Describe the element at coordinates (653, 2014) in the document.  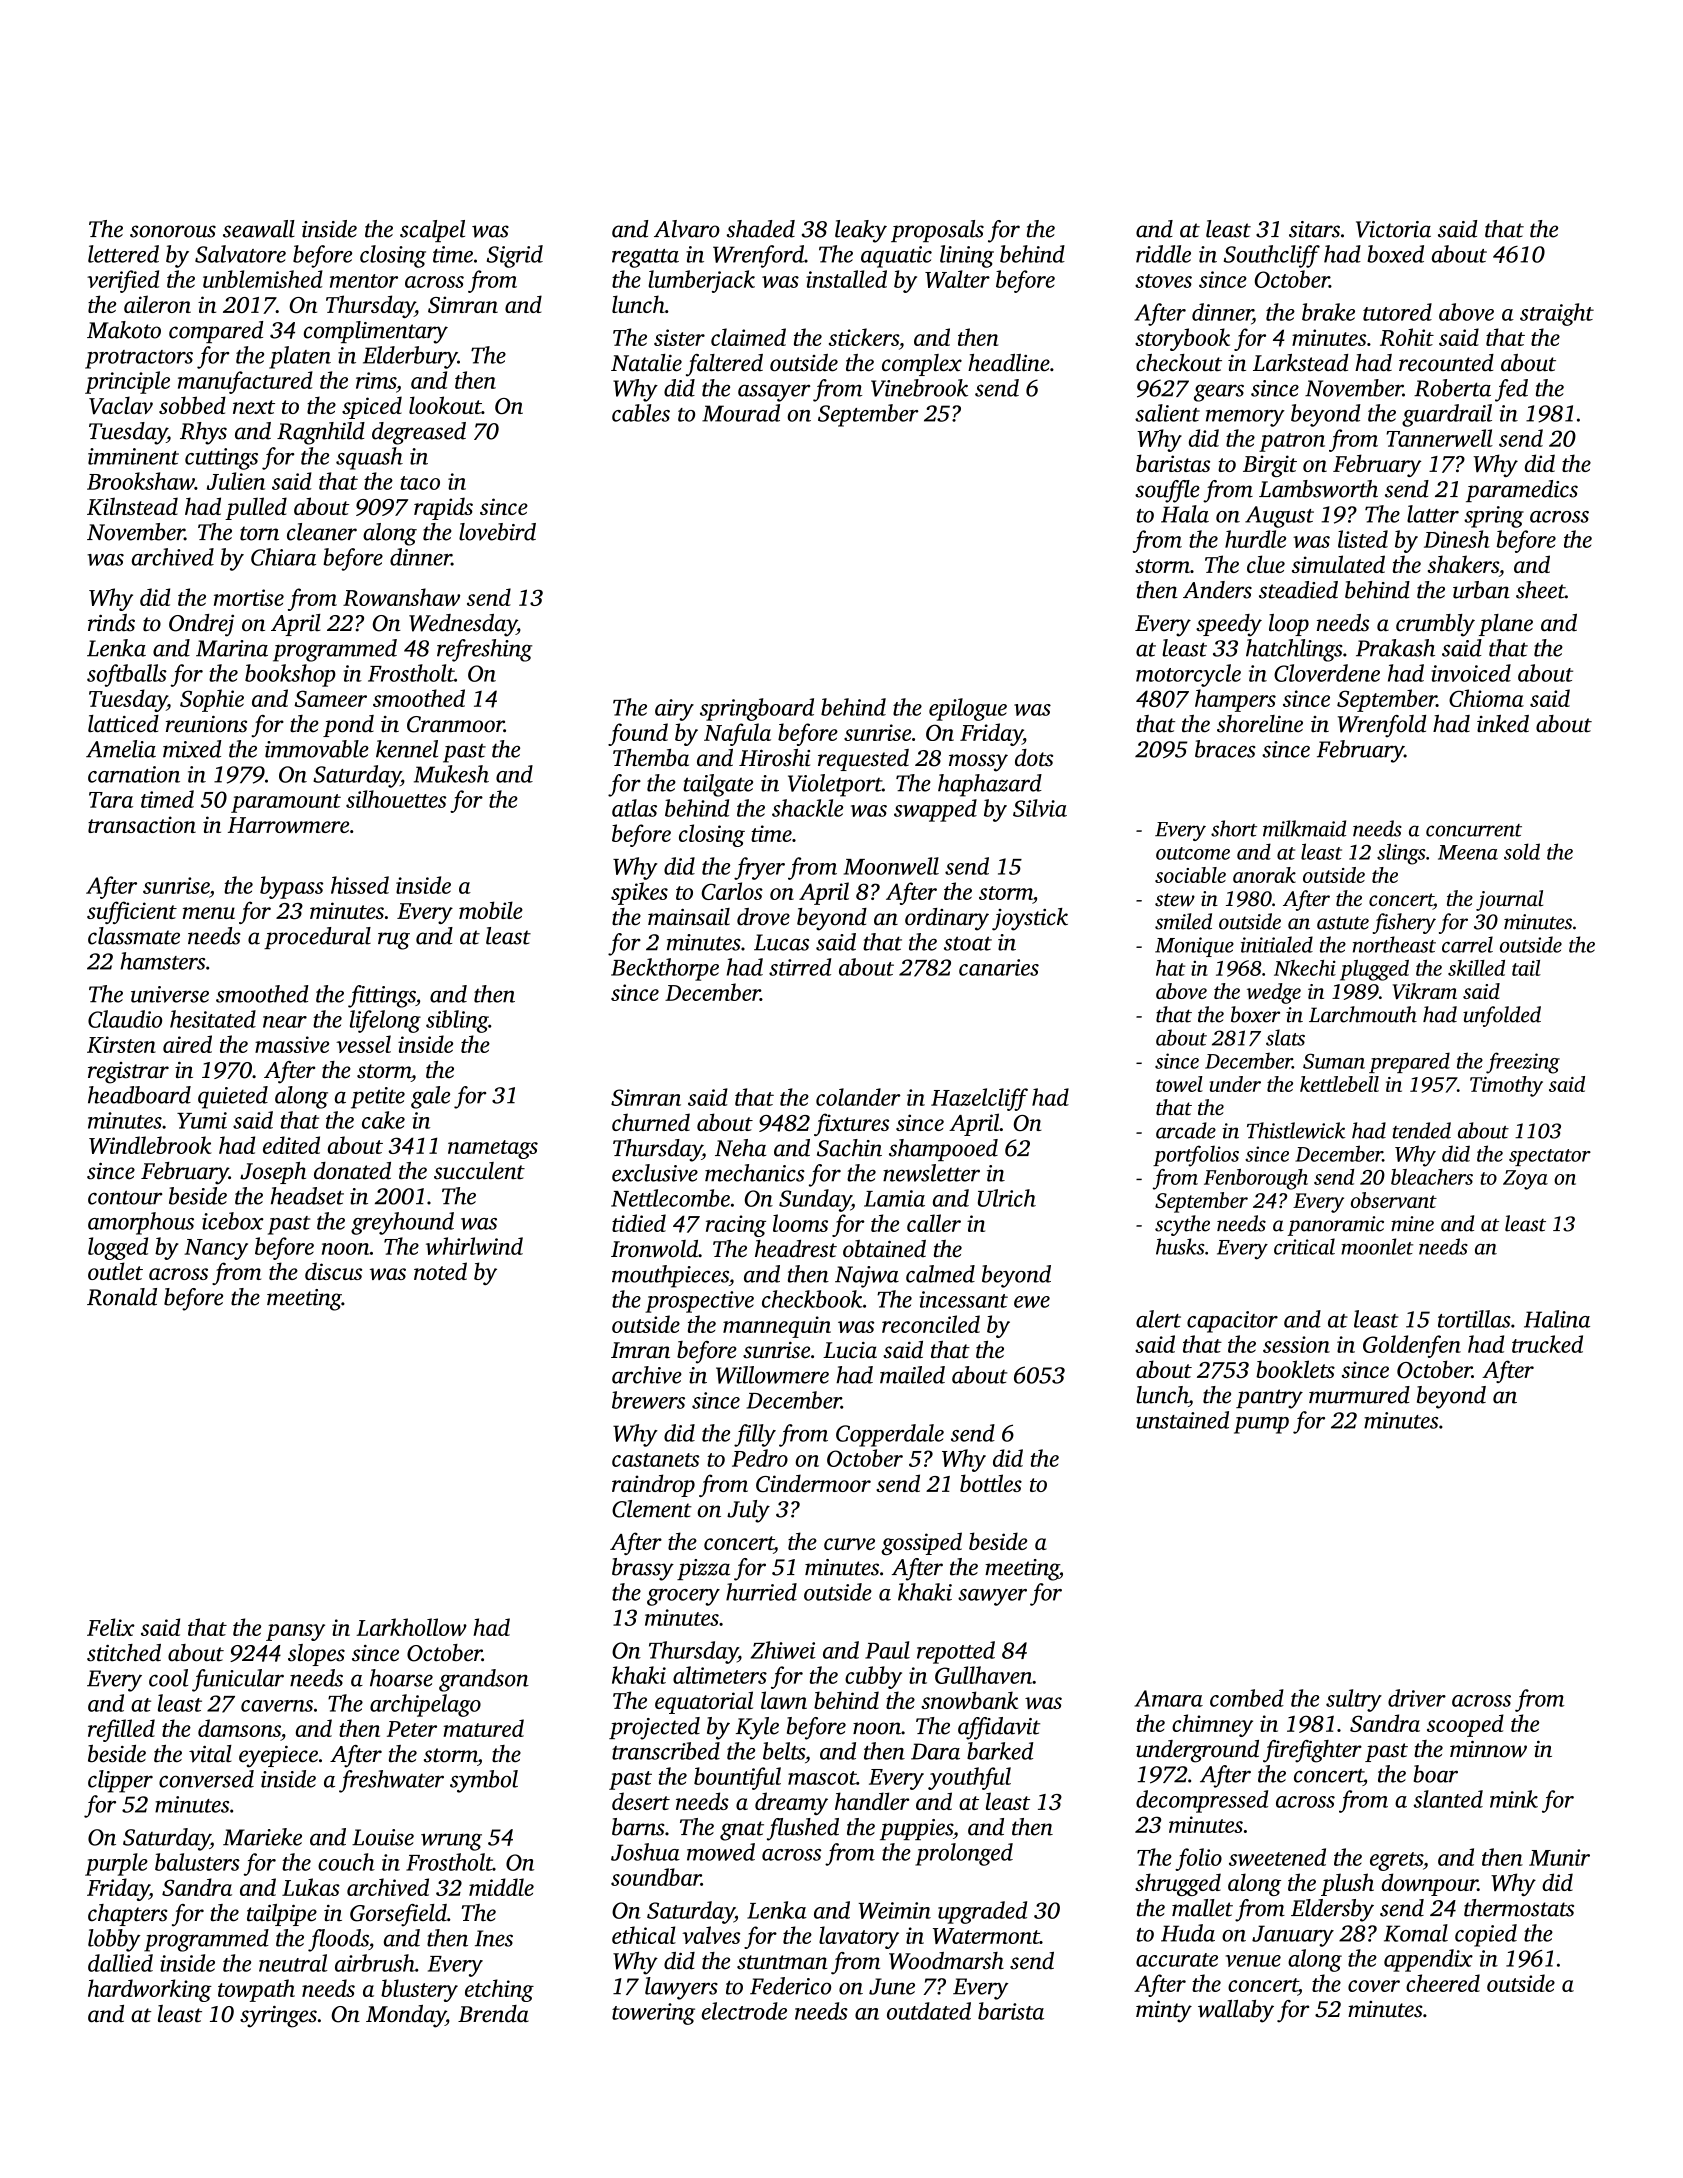
I see `towering` at that location.
